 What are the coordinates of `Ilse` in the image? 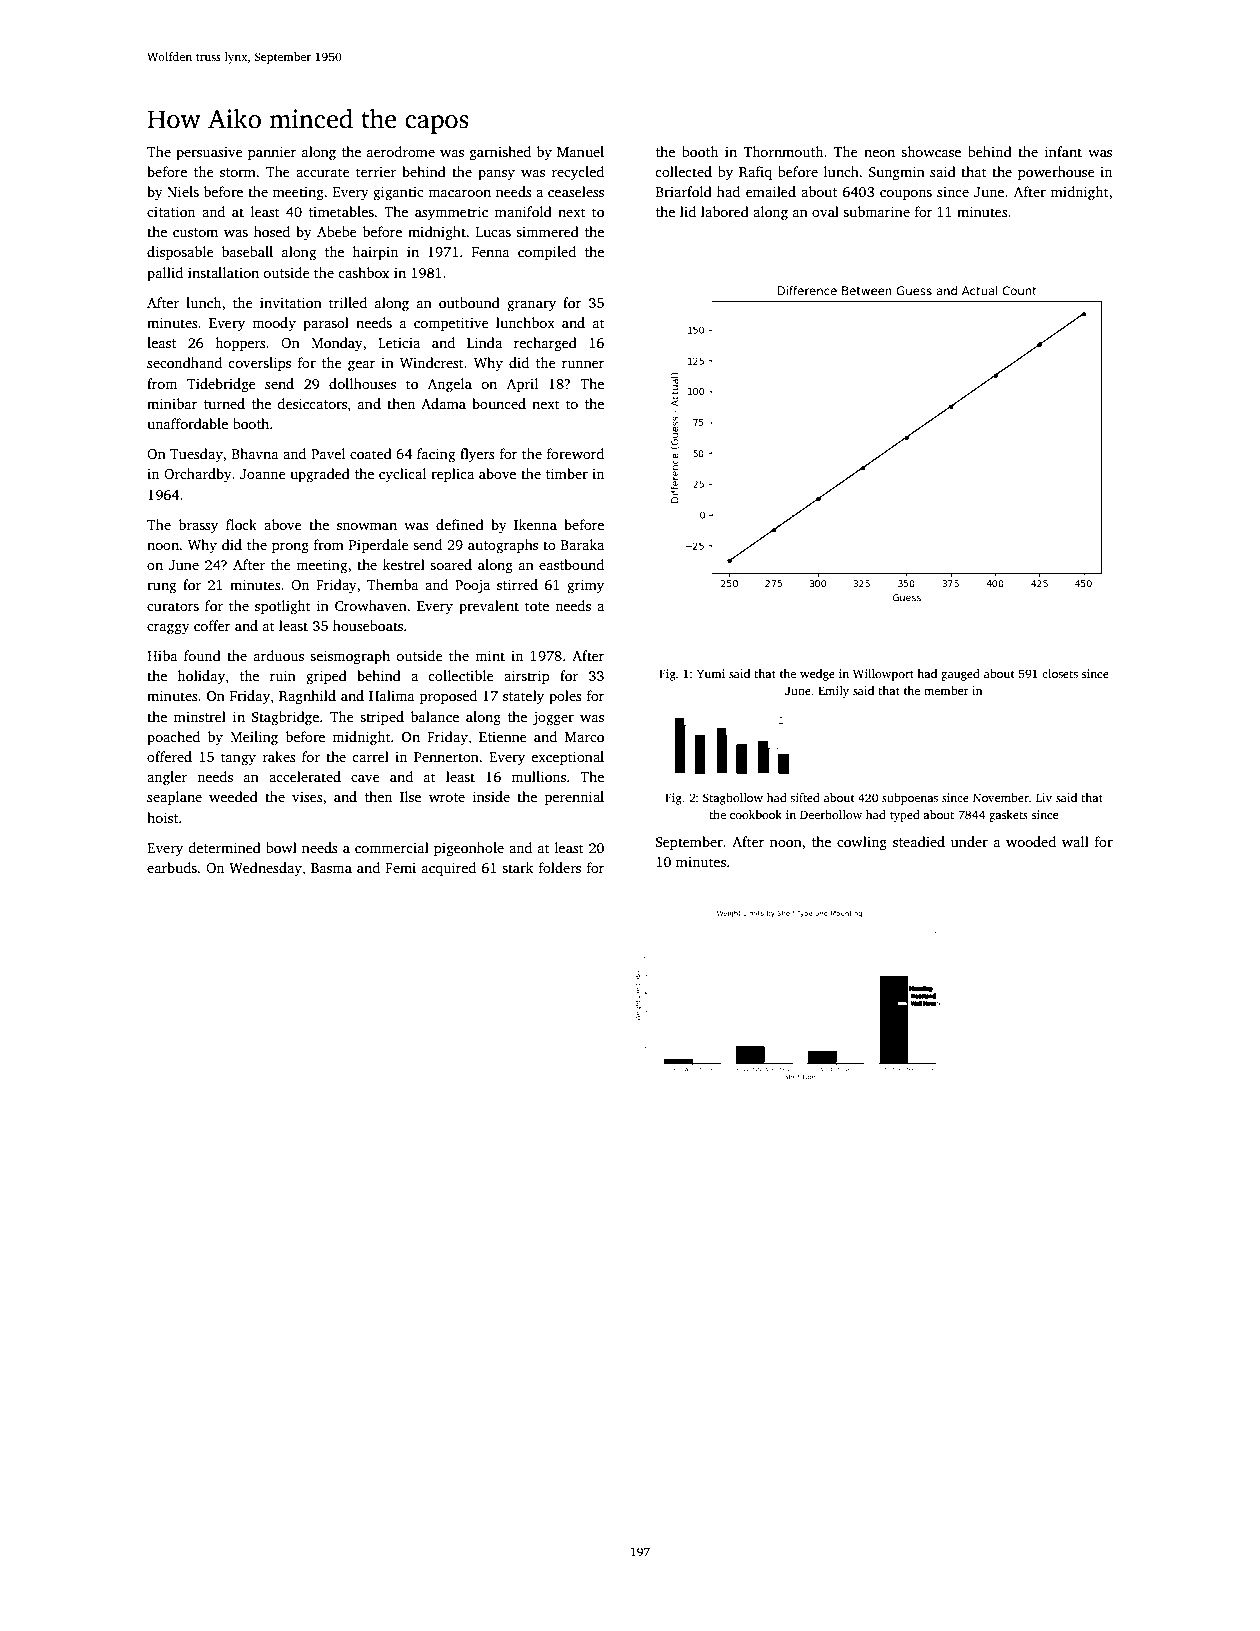 It's located at (410, 796).
